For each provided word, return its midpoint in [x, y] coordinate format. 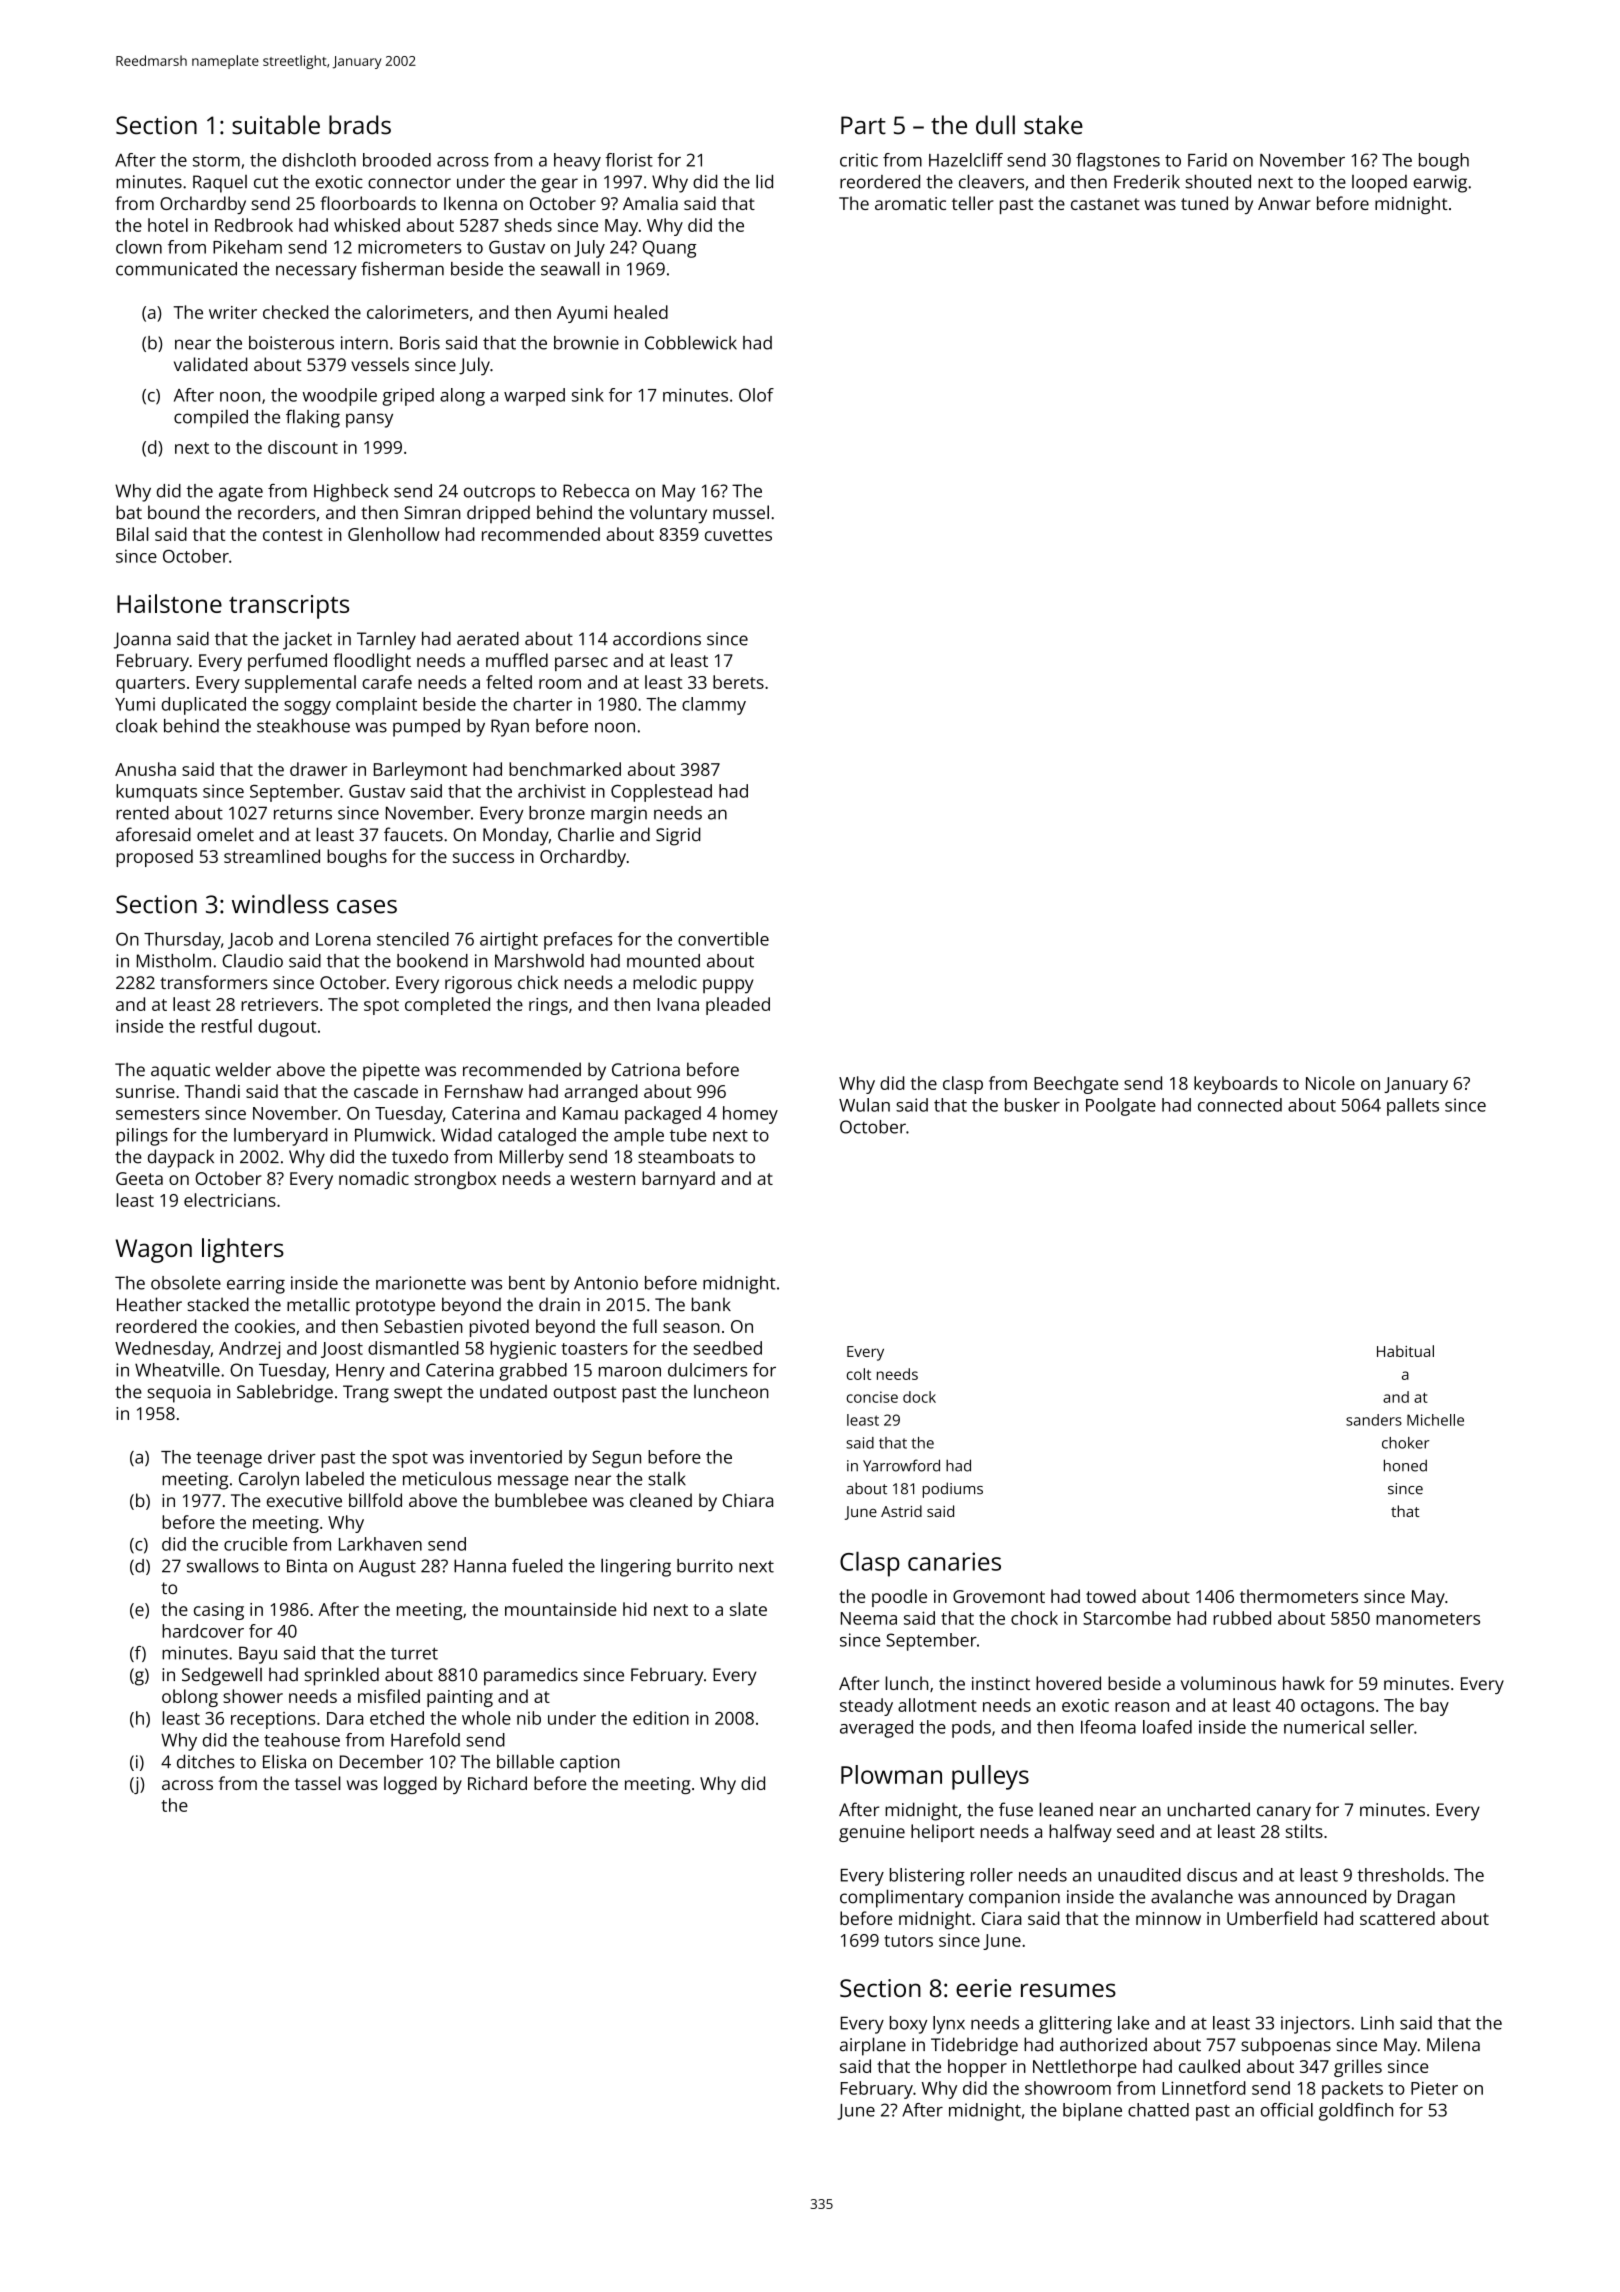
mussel [741, 512]
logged [410, 1785]
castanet [1105, 204]
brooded [397, 160]
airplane [873, 2046]
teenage [229, 1460]
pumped [426, 728]
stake [1053, 125]
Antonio [606, 1283]
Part [863, 125]
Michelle [1435, 1420]
